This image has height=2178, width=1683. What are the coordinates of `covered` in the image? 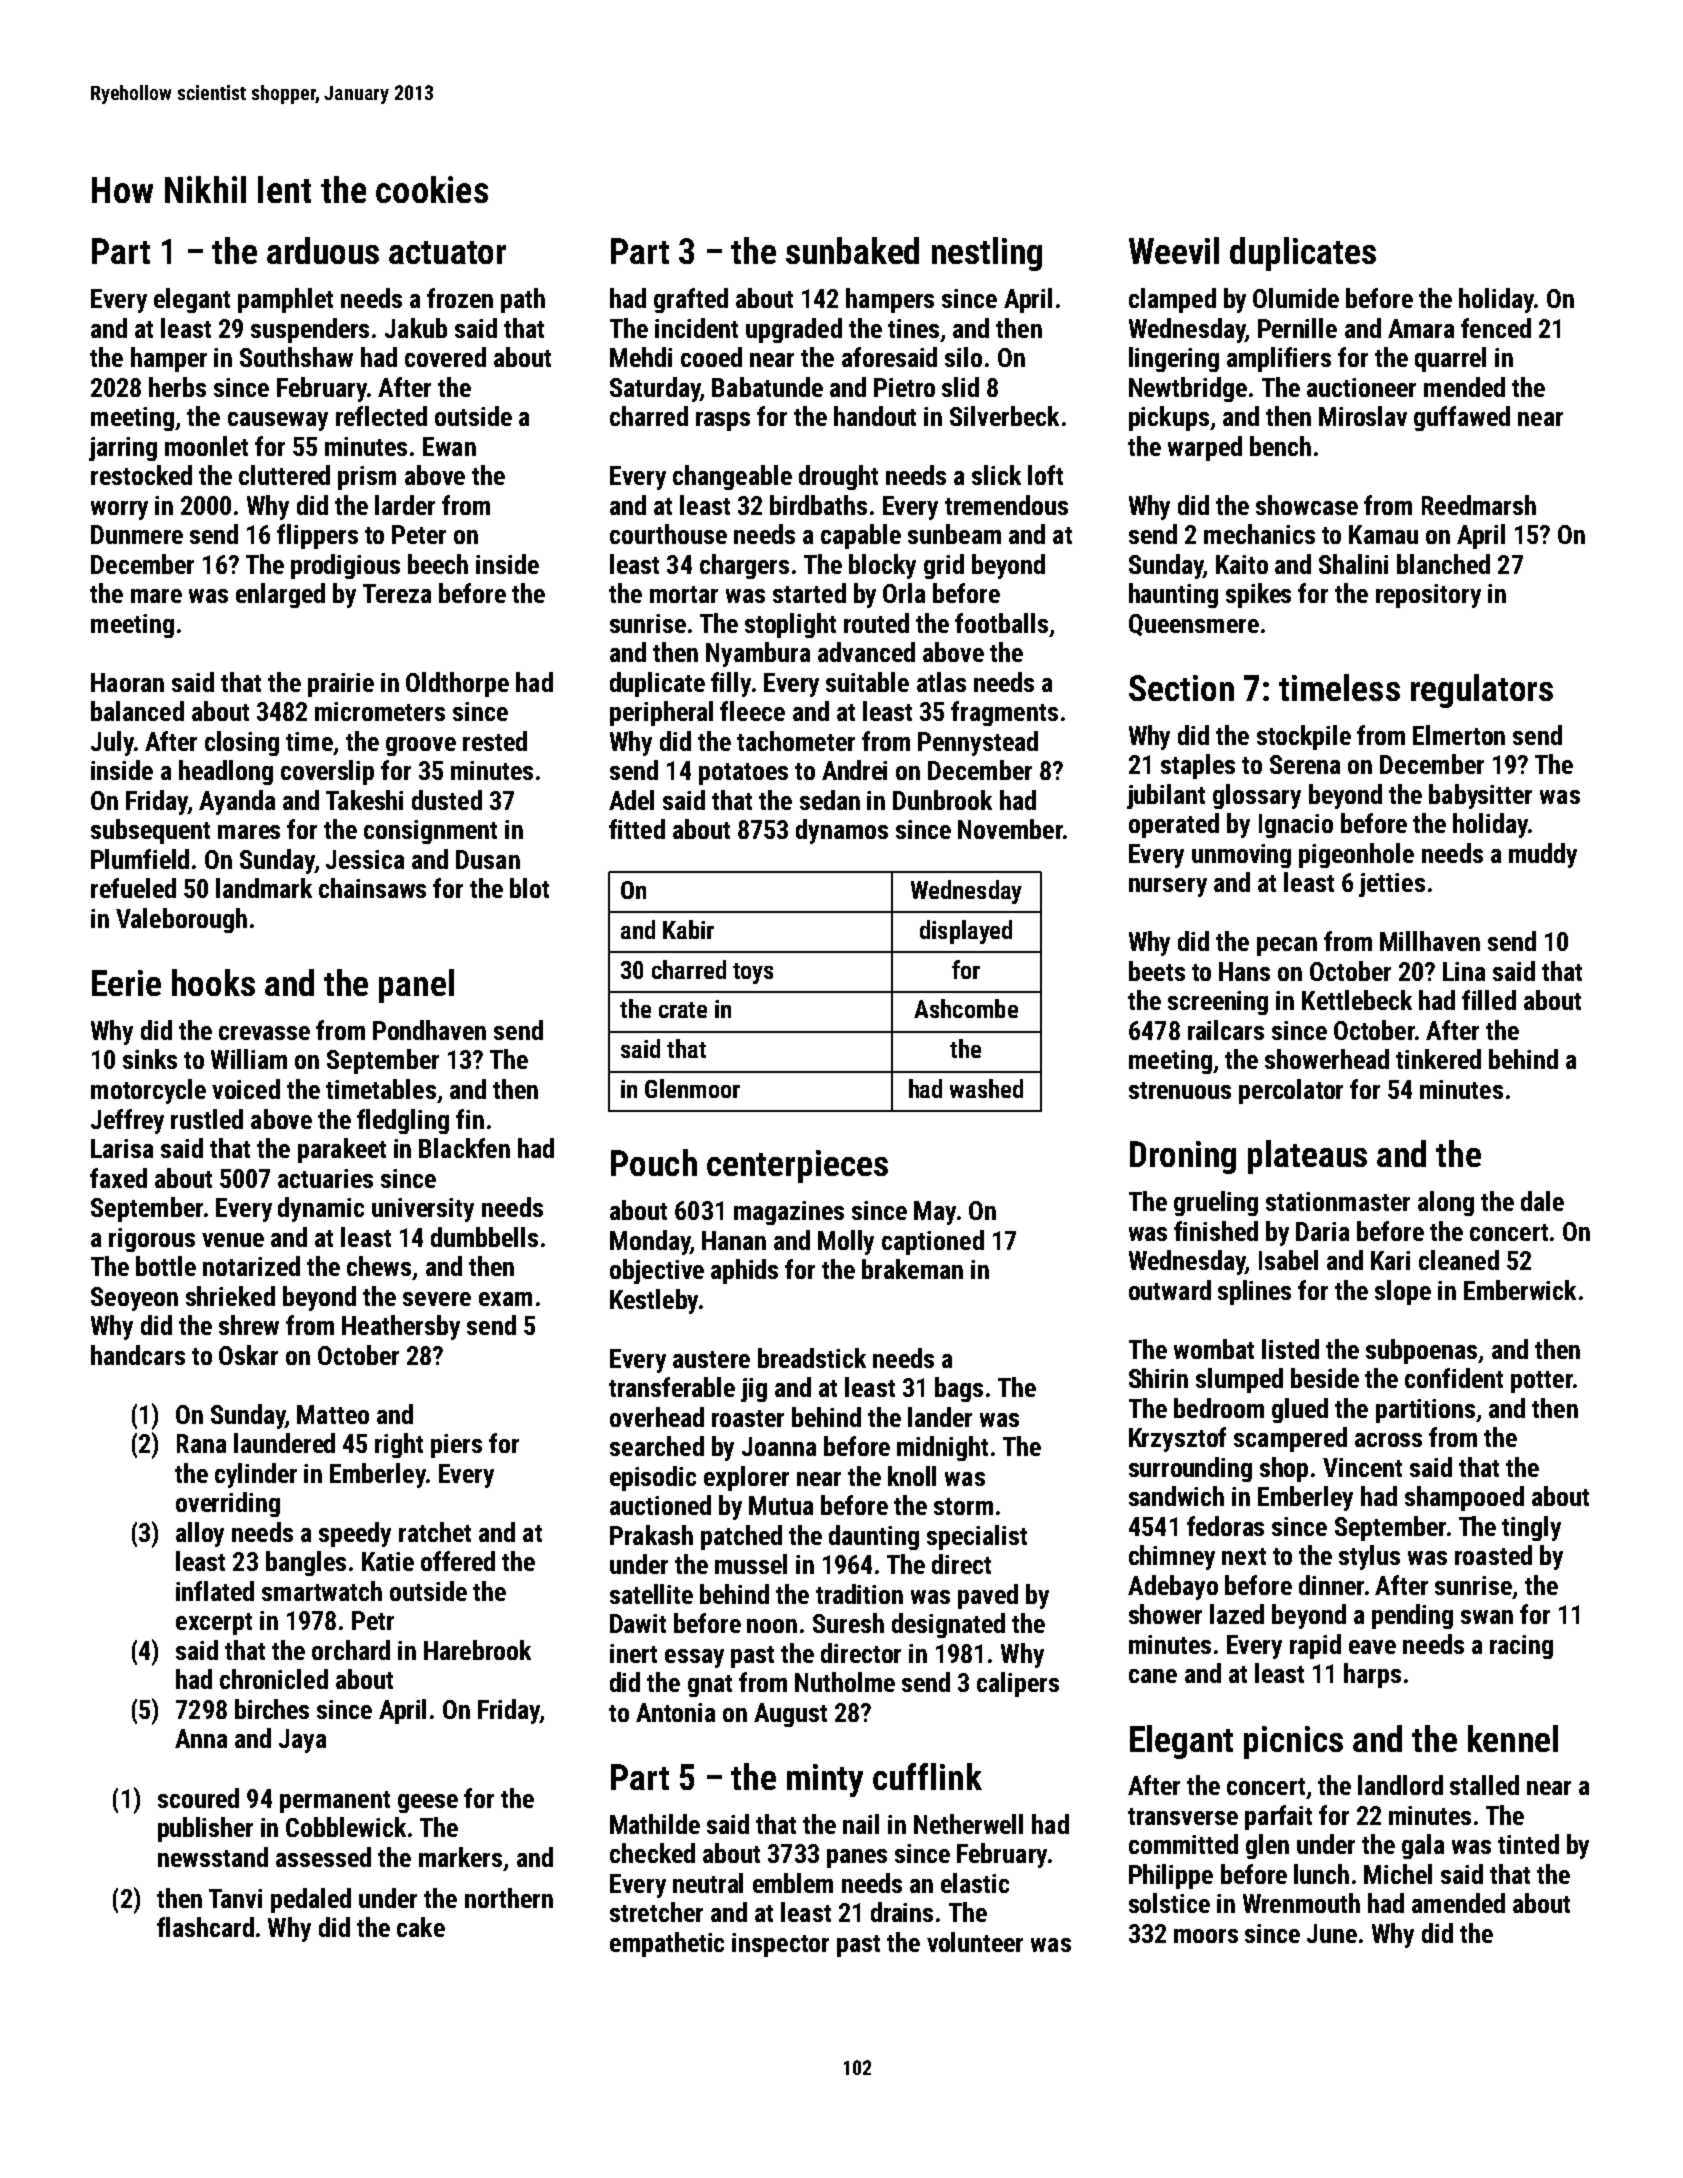 It's located at (445, 357).
